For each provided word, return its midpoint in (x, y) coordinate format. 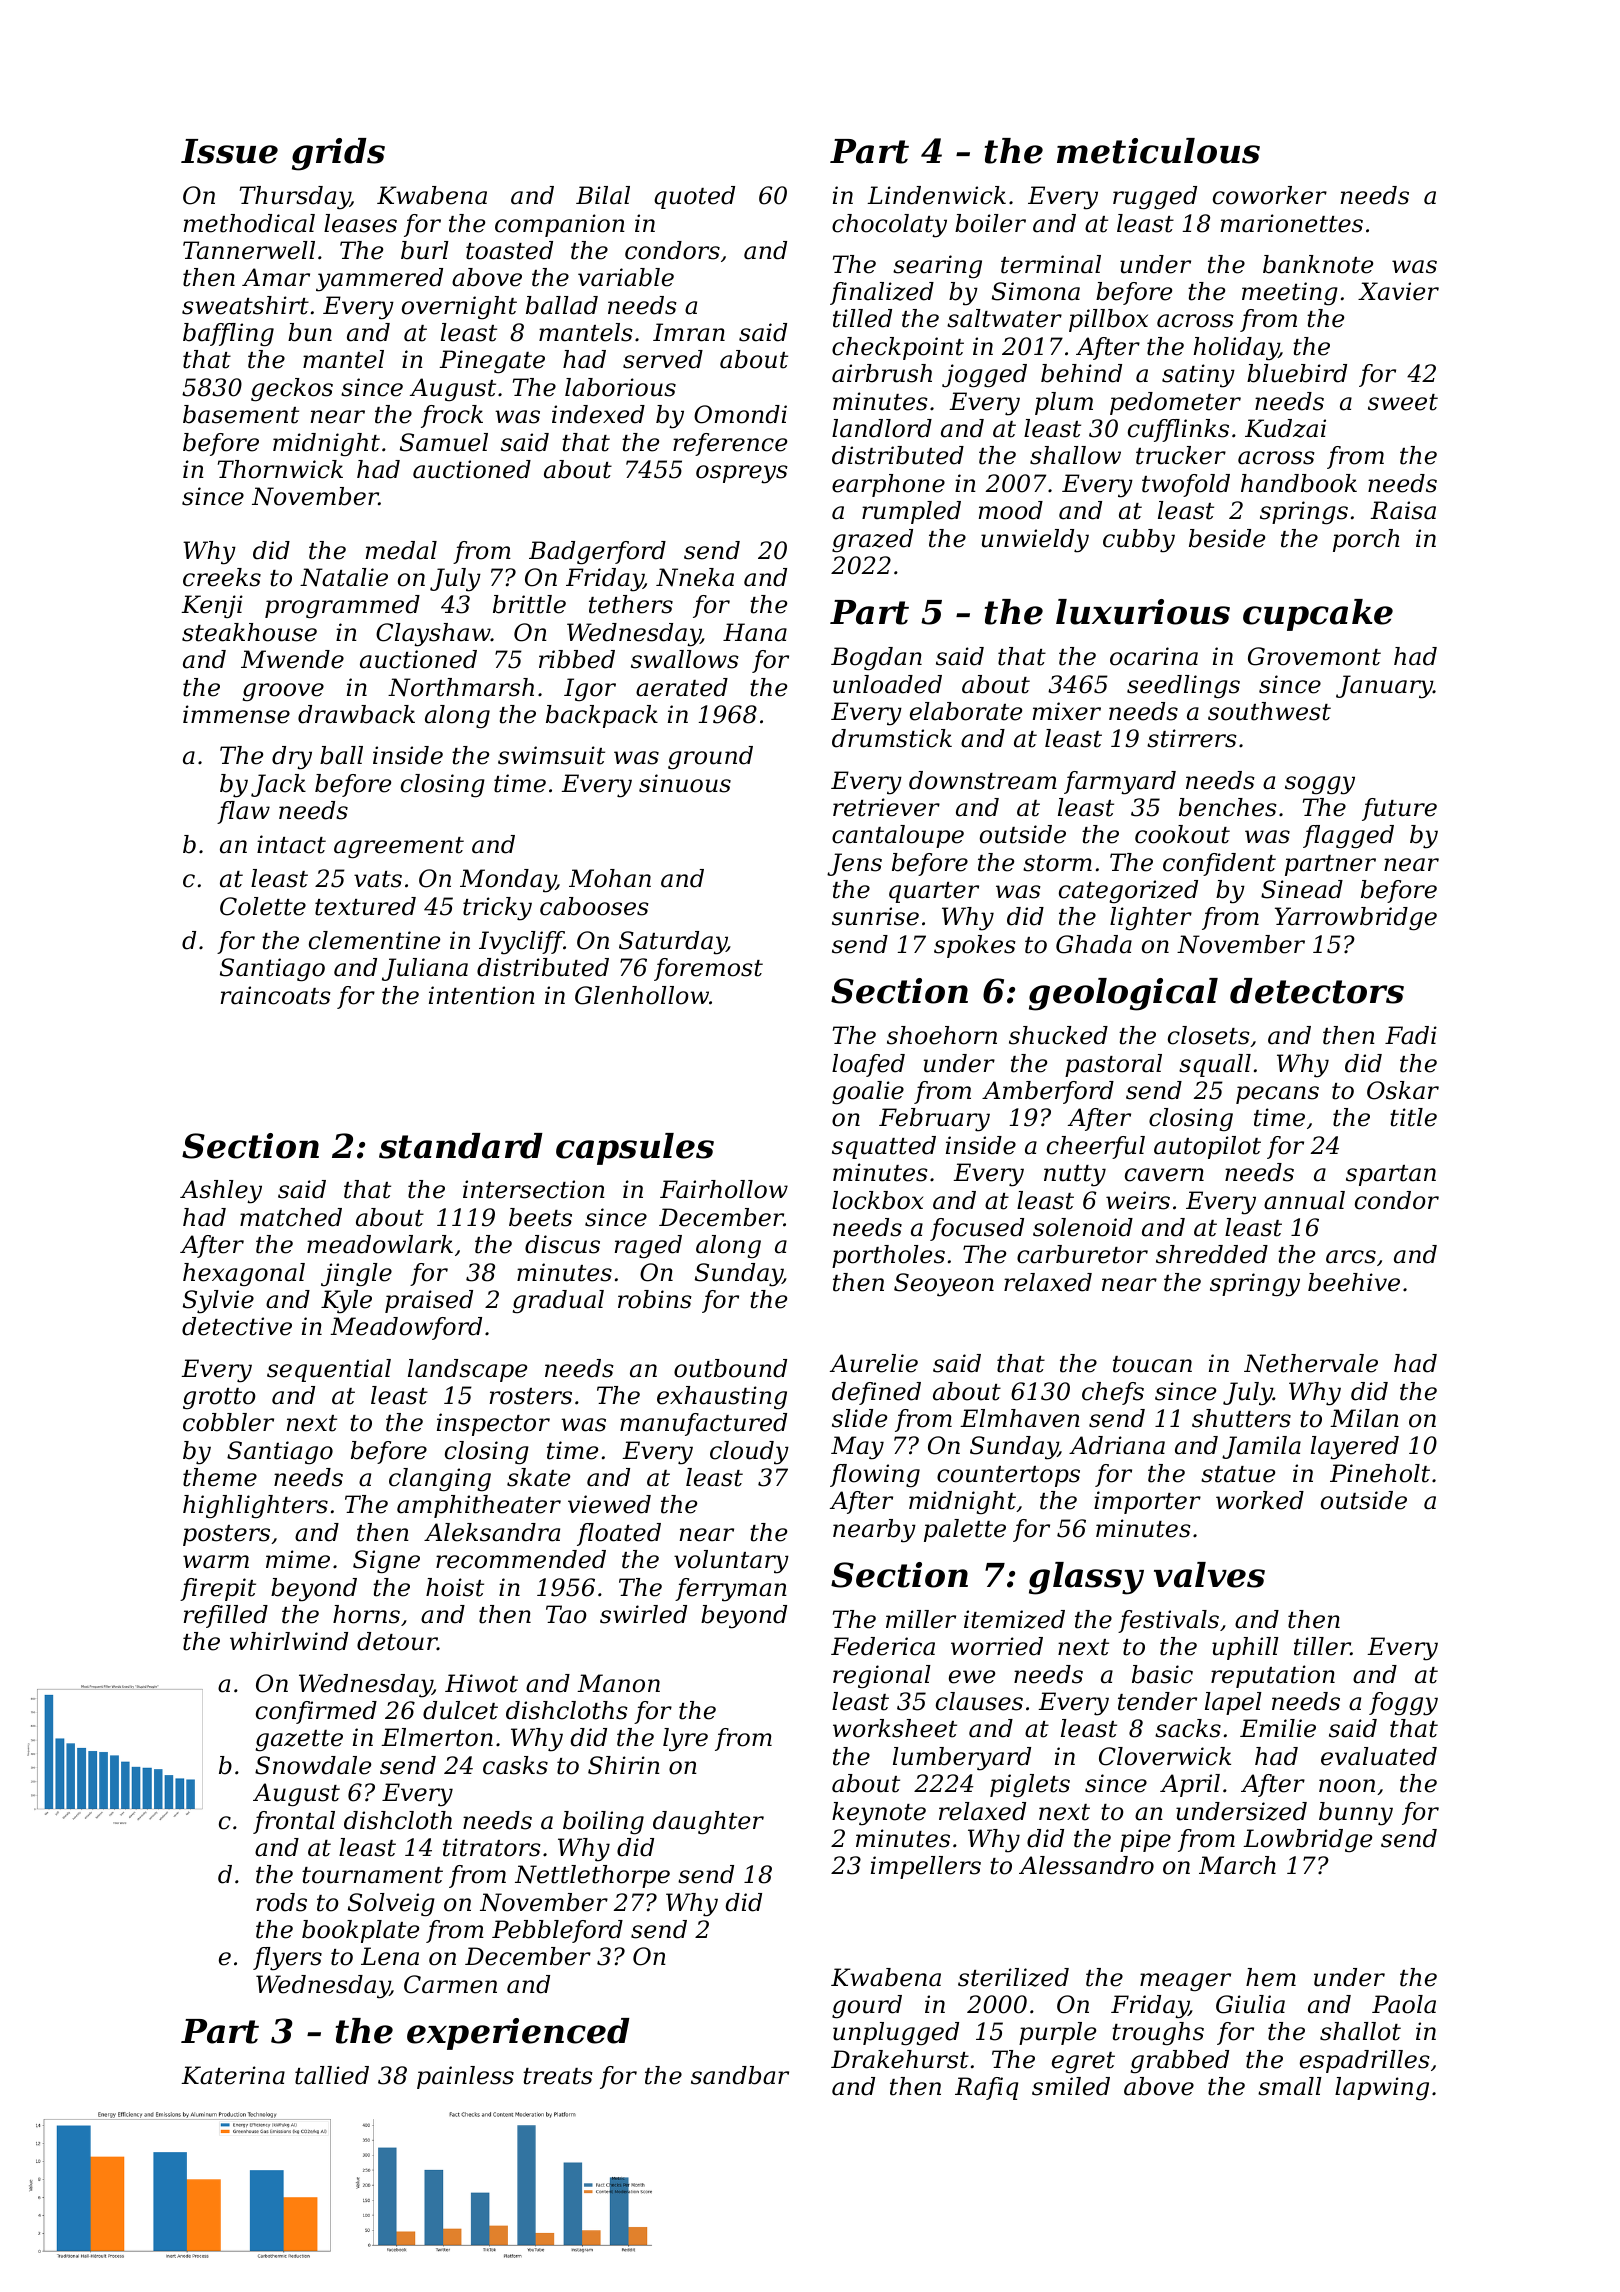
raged (648, 1247)
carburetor (1082, 1254)
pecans (1277, 1095)
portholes (888, 1256)
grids (338, 154)
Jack (278, 785)
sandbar (740, 2075)
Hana (755, 632)
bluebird (1297, 373)
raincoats (276, 995)
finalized (882, 293)
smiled (1071, 2086)
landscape (467, 1370)
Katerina (233, 2075)
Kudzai (1285, 428)
